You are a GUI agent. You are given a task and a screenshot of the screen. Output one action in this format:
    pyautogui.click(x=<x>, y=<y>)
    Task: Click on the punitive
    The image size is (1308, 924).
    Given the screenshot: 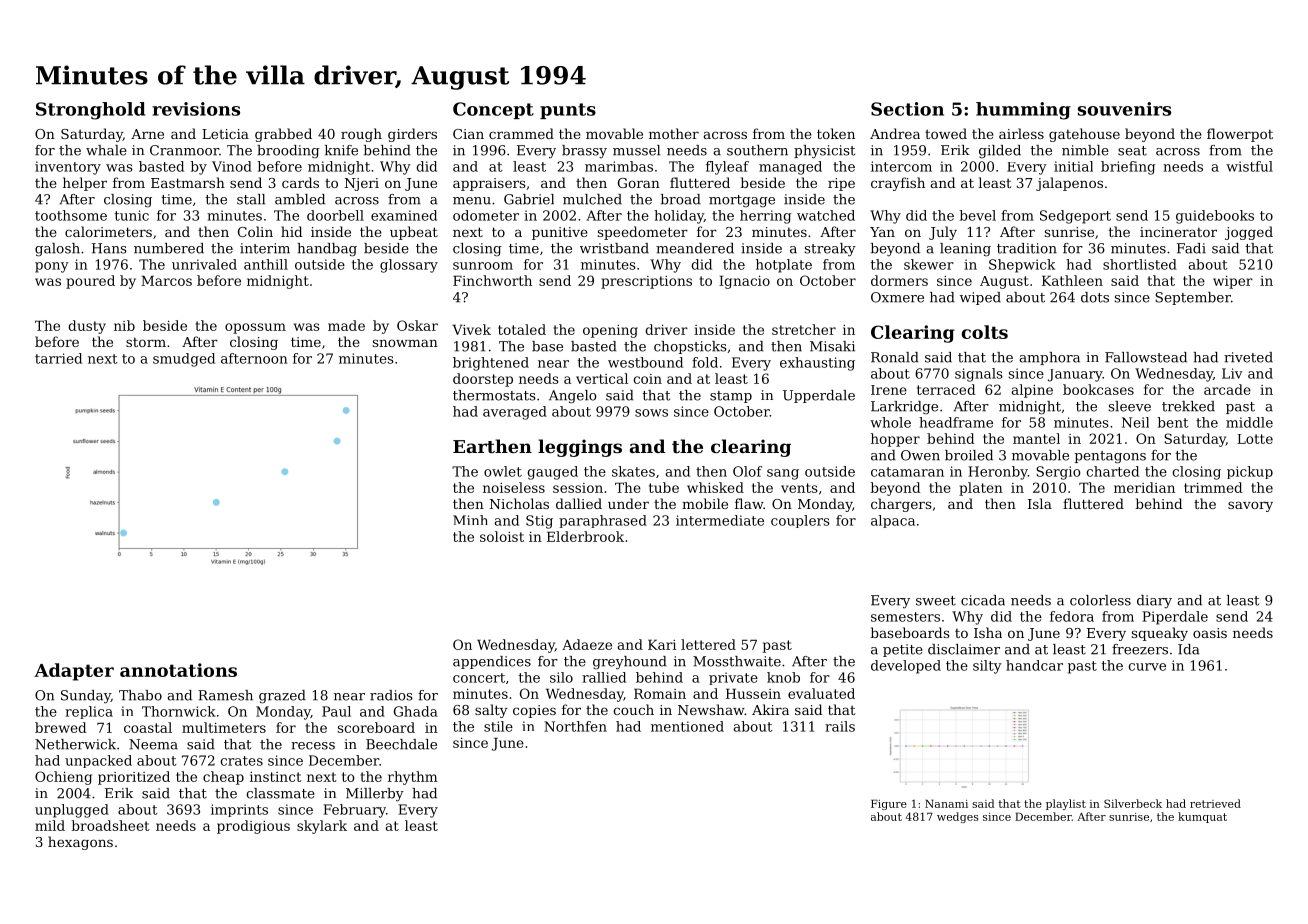 What is the action you would take?
    pyautogui.click(x=560, y=233)
